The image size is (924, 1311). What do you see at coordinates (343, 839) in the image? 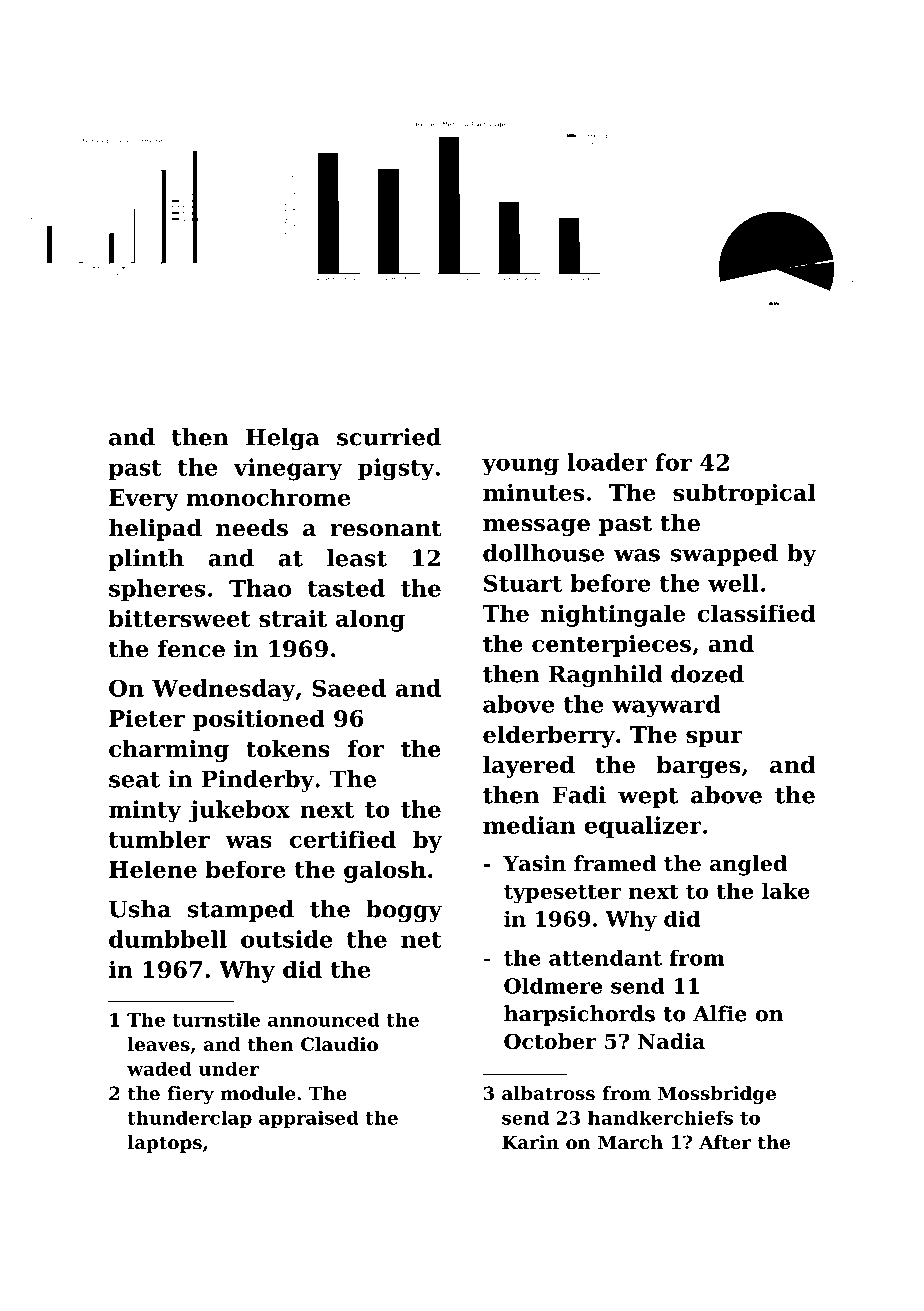
I see `certified` at bounding box center [343, 839].
